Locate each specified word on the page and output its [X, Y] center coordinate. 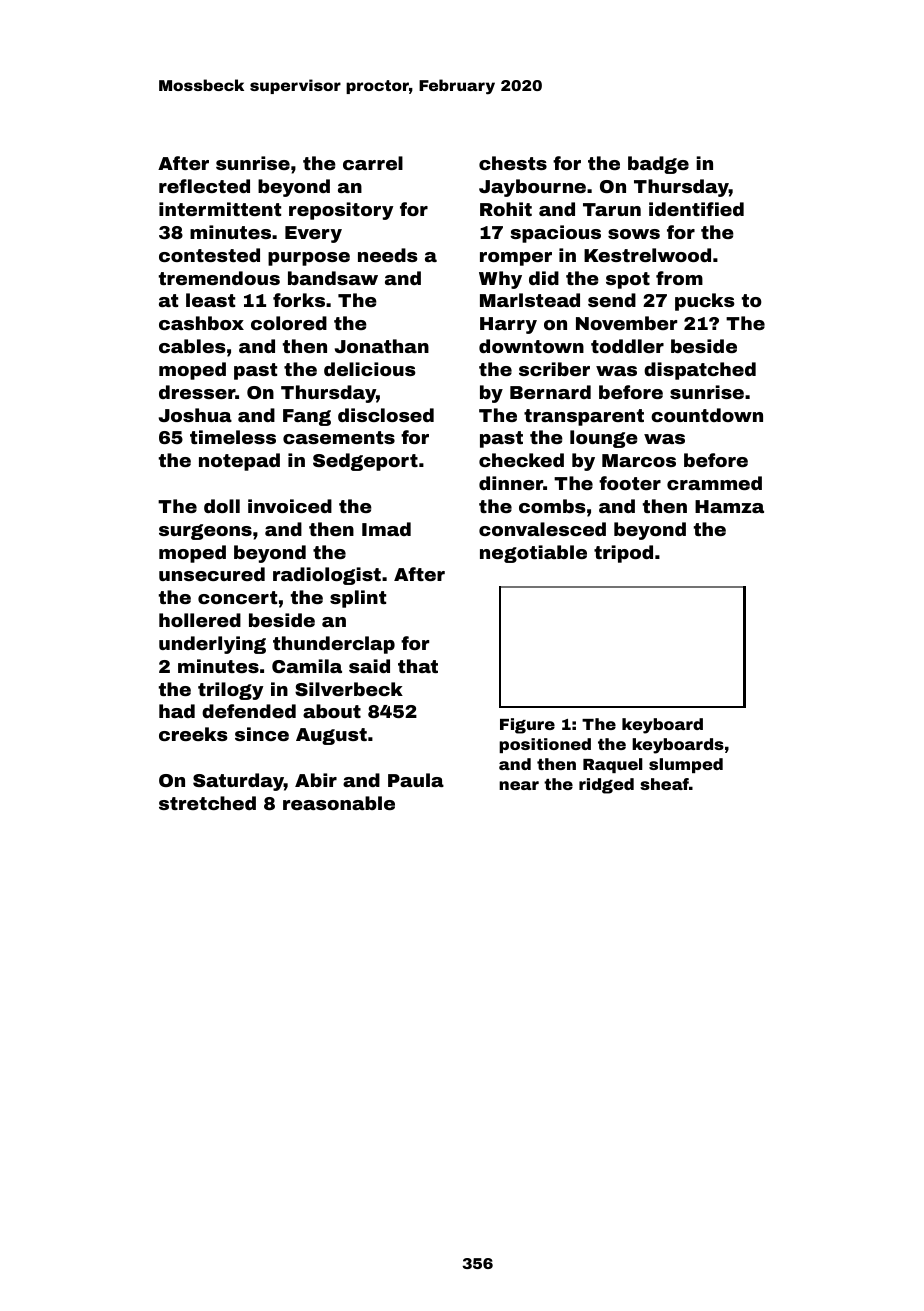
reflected [204, 186]
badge [658, 165]
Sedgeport [365, 462]
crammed [714, 483]
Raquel [613, 765]
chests [513, 163]
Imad [386, 529]
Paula [416, 780]
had [177, 711]
